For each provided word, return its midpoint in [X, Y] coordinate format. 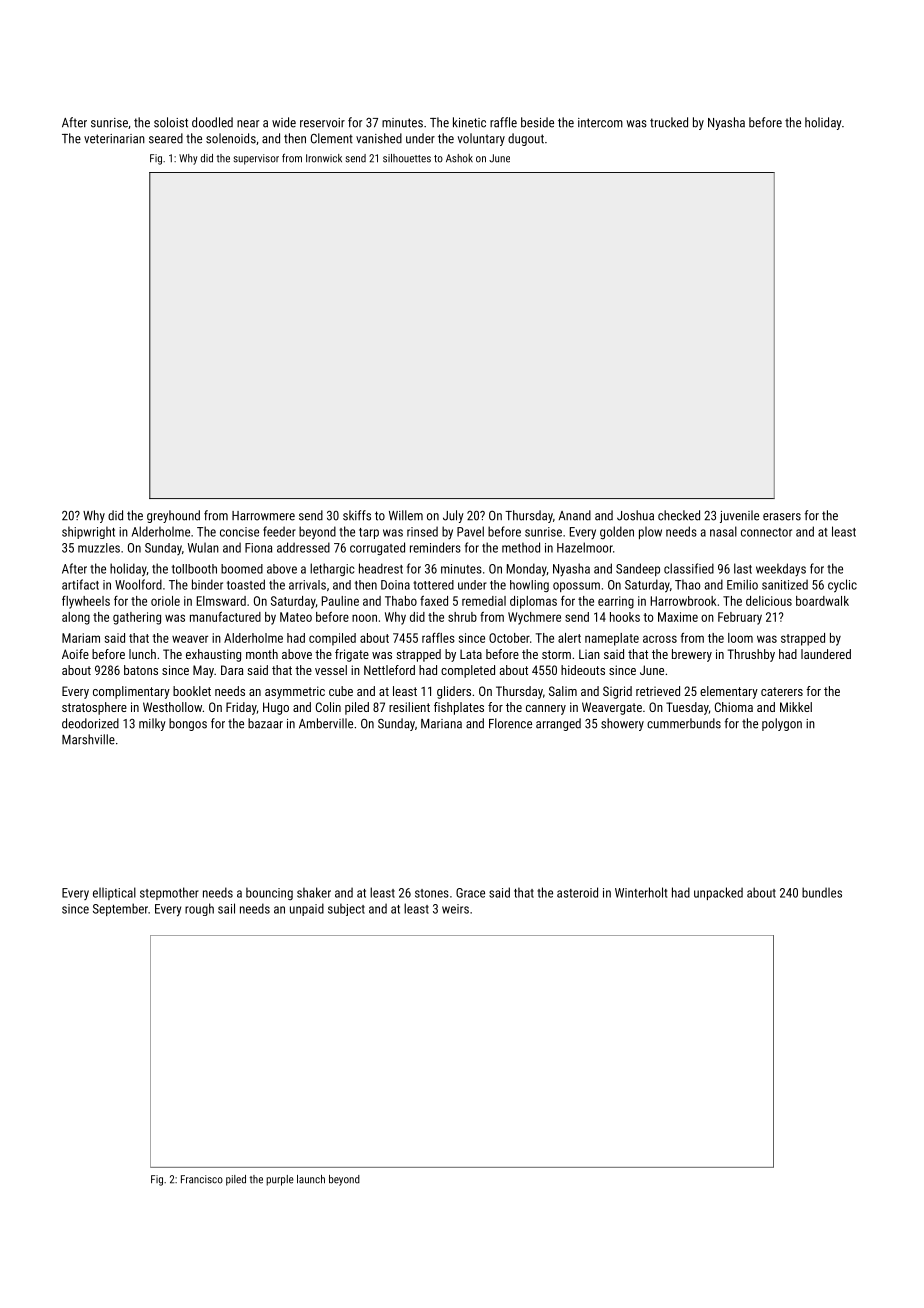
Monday [527, 570]
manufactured [225, 616]
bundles [822, 892]
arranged [558, 724]
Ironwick [324, 158]
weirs [455, 909]
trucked [669, 122]
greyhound [173, 516]
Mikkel [796, 707]
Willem [406, 515]
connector [766, 532]
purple [280, 1180]
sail [226, 908]
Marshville [88, 739]
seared [166, 138]
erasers [782, 517]
